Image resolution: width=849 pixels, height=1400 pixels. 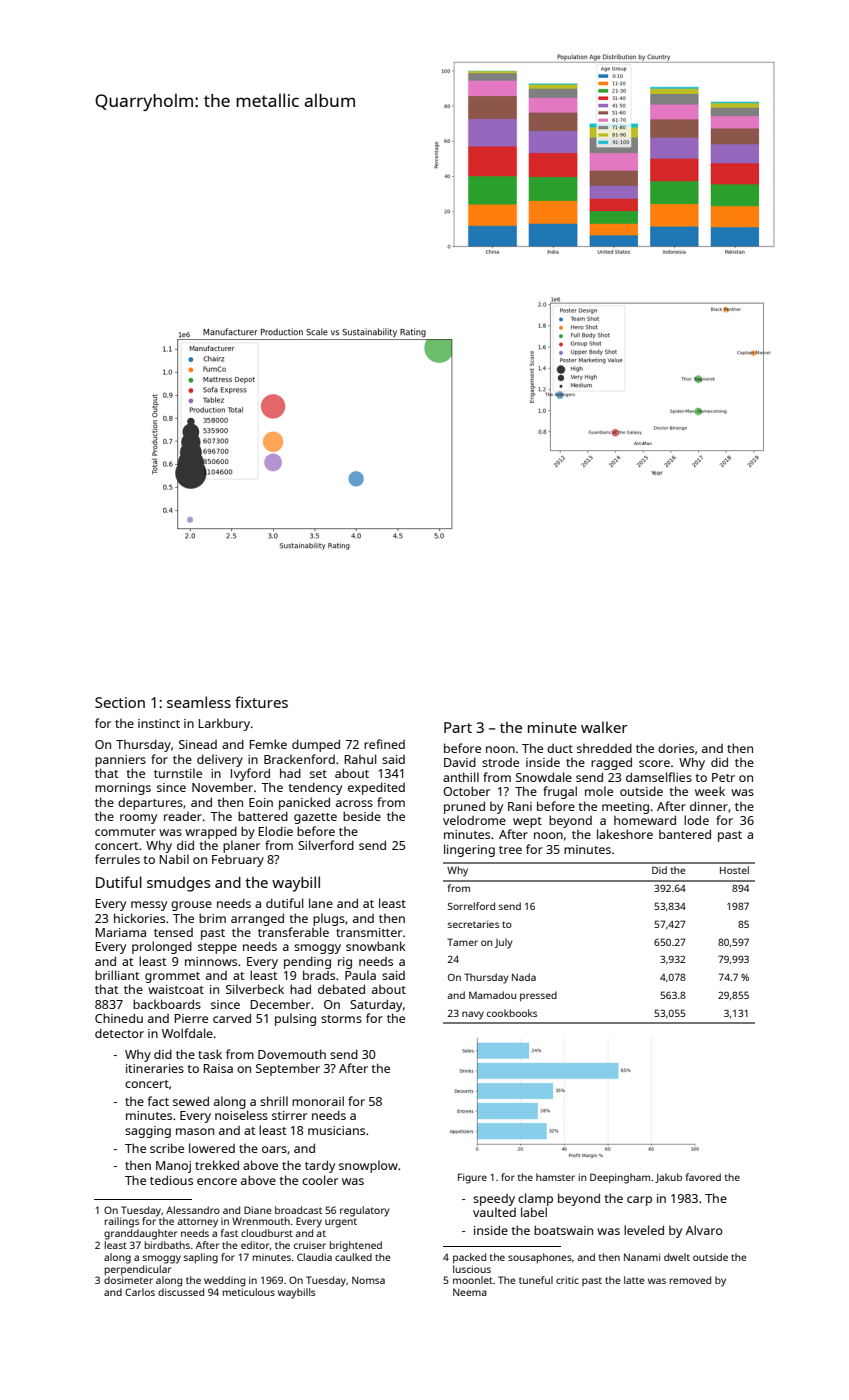 I want to click on navy, so click(x=473, y=1015).
